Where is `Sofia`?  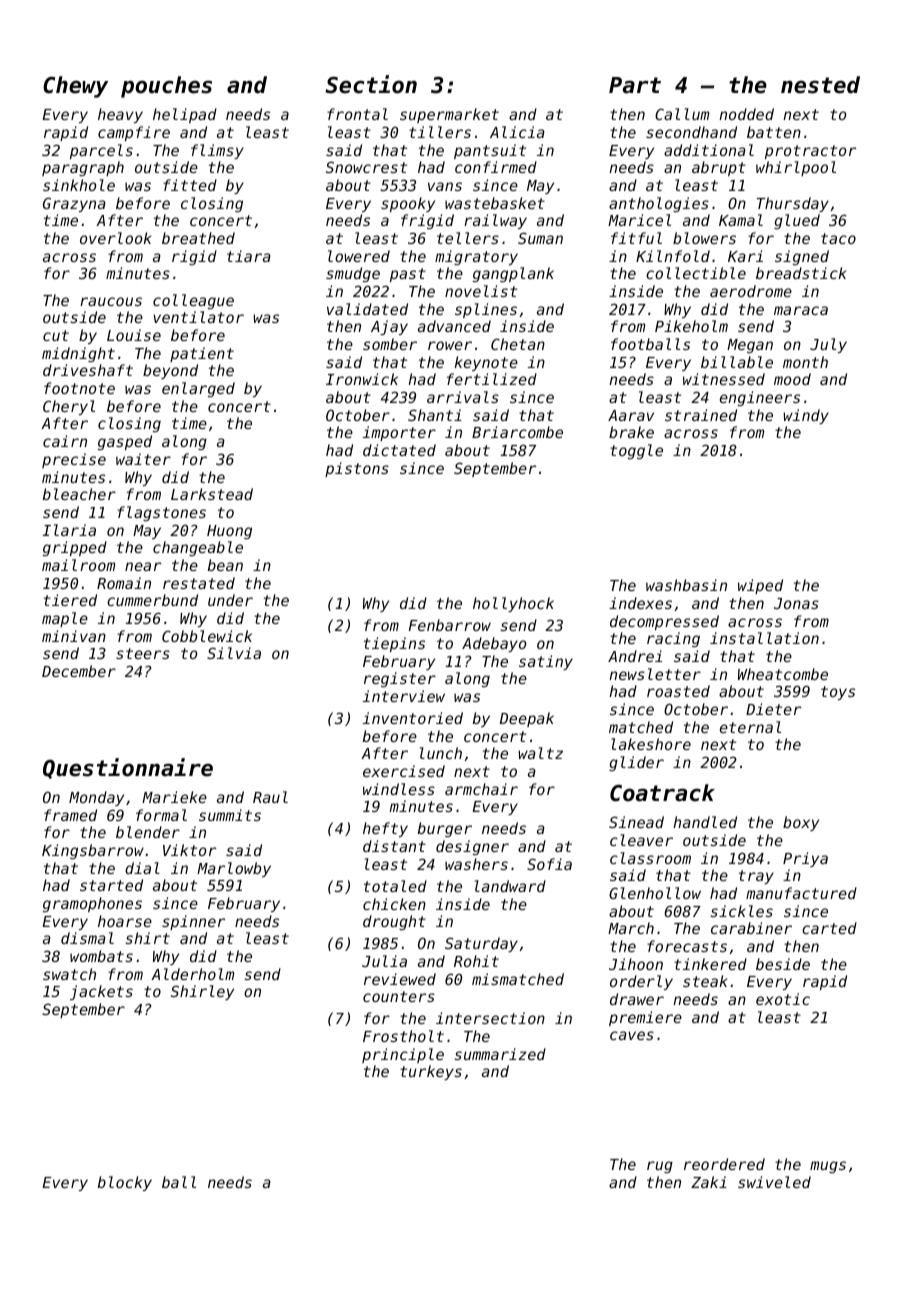 Sofia is located at coordinates (549, 864).
